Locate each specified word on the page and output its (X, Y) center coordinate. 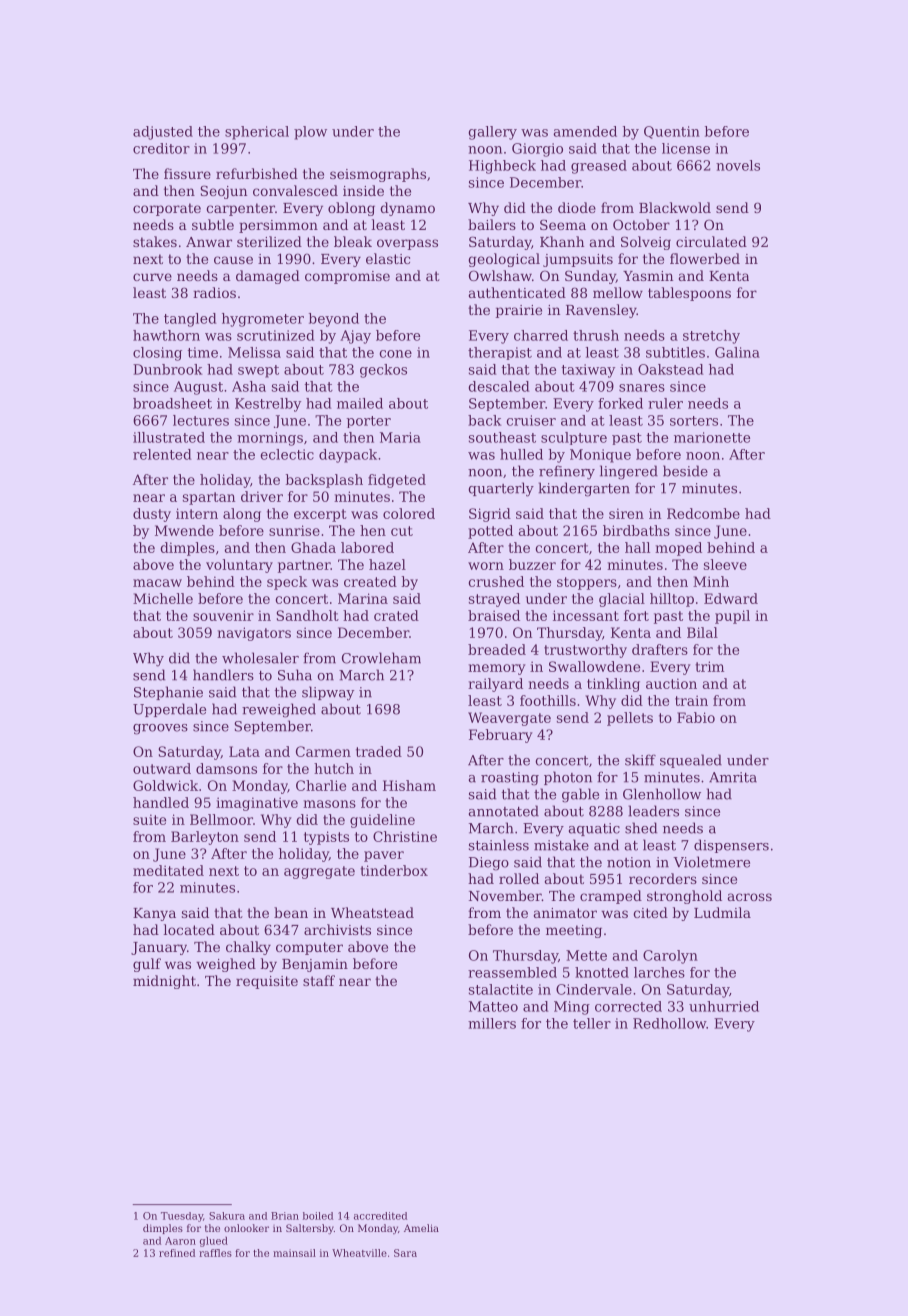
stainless (499, 845)
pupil (732, 617)
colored (409, 513)
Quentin (672, 132)
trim (709, 666)
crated (396, 615)
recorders (663, 878)
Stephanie (168, 693)
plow (310, 133)
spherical (257, 133)
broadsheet (172, 403)
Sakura (227, 1216)
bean (291, 912)
